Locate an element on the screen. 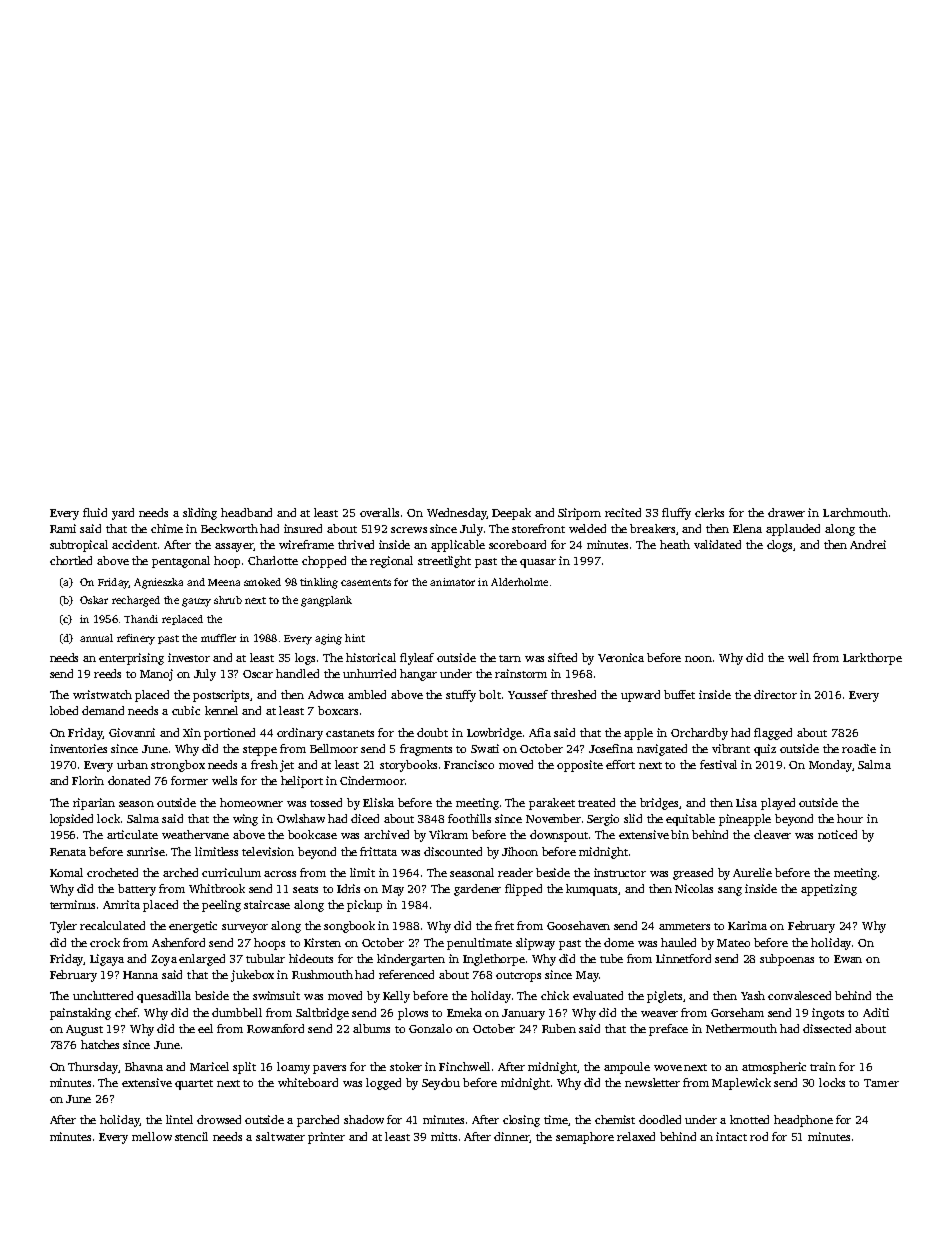  appetizing is located at coordinates (829, 890).
